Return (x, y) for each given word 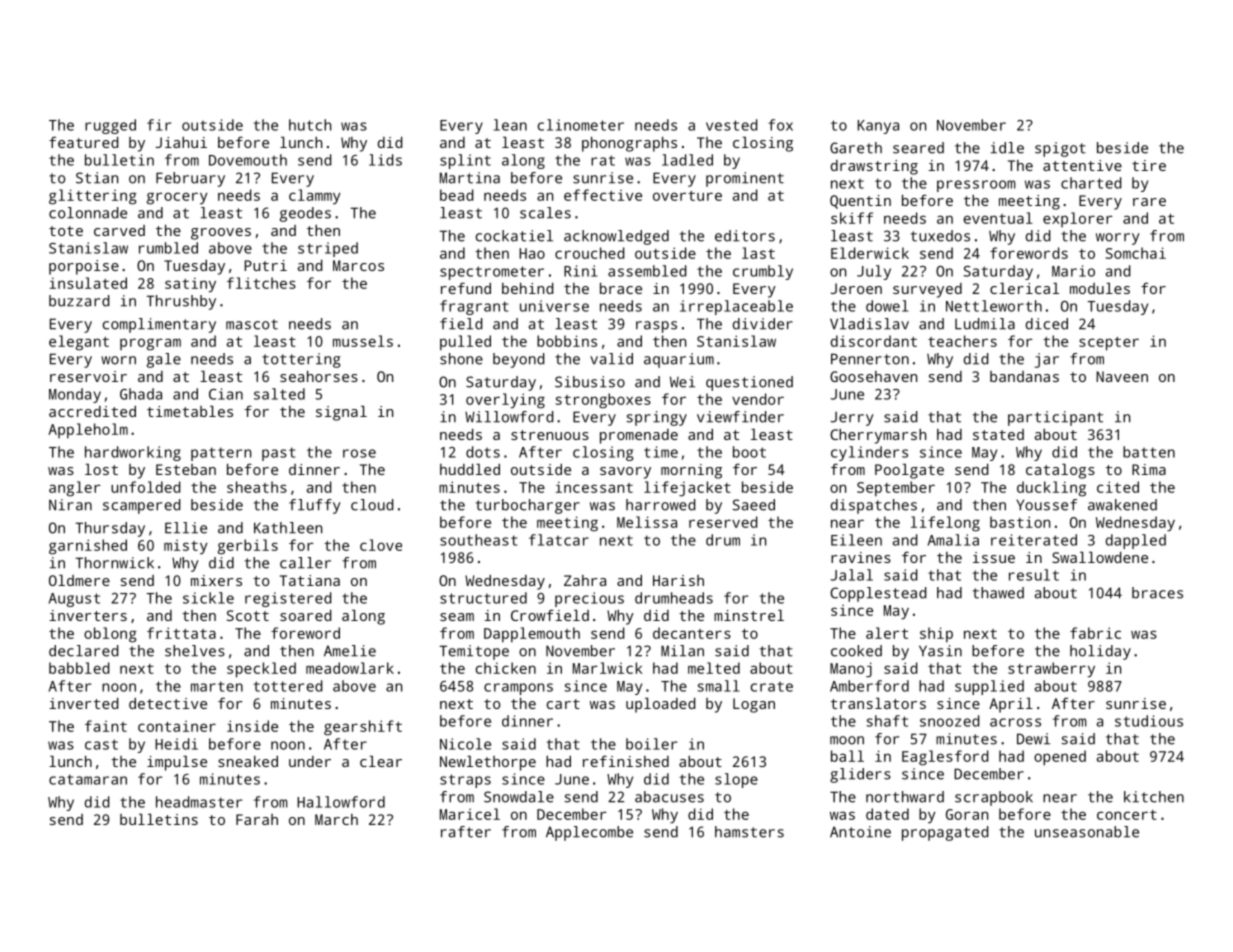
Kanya (878, 127)
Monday (75, 395)
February (190, 179)
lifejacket (687, 489)
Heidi (176, 744)
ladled (687, 160)
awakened (1122, 505)
